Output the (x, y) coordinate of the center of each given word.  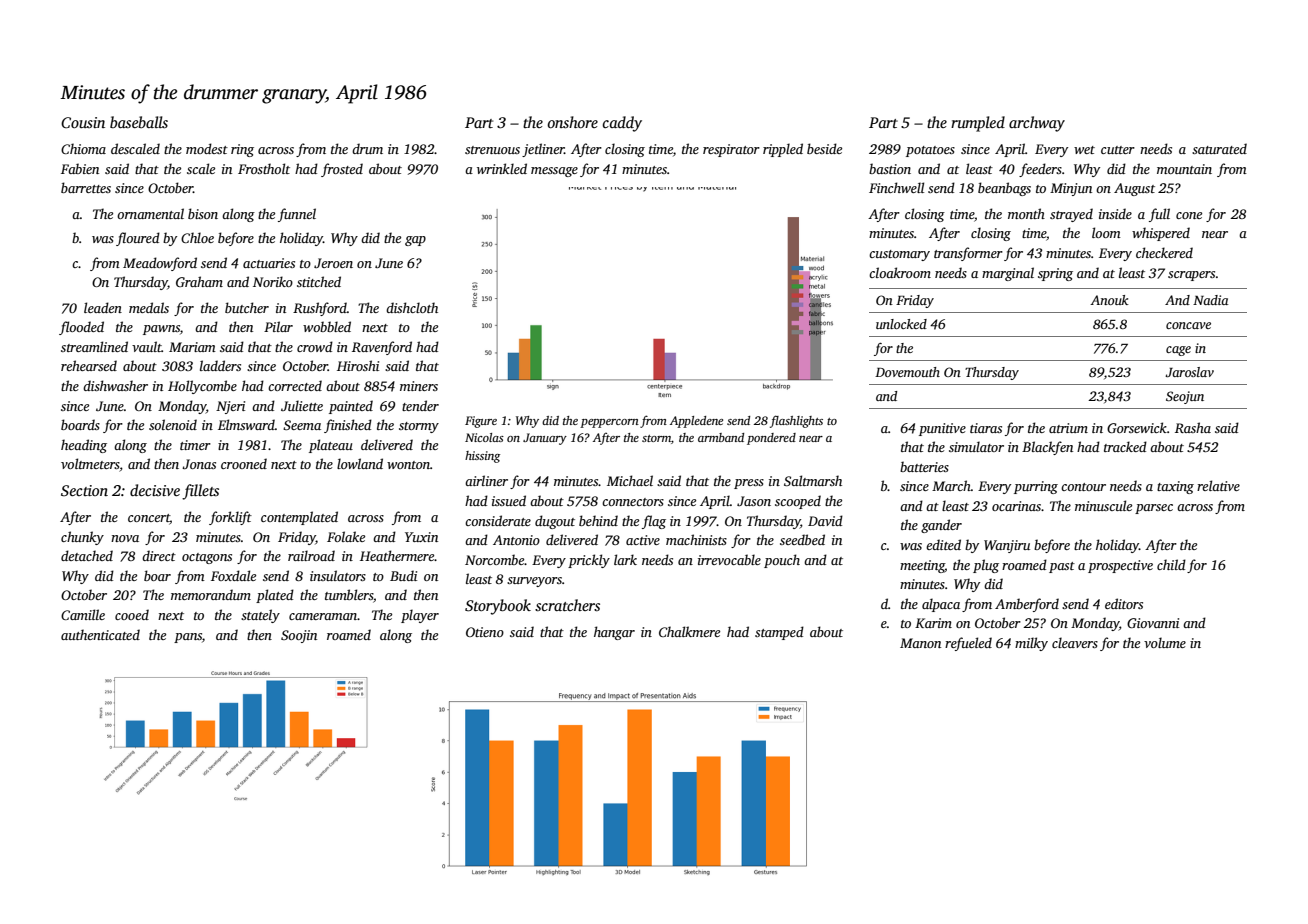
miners (419, 386)
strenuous (492, 150)
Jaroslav (1189, 372)
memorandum (211, 594)
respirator (731, 150)
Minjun (1071, 189)
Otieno (485, 632)
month (1026, 213)
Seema (302, 425)
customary (899, 255)
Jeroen (333, 263)
